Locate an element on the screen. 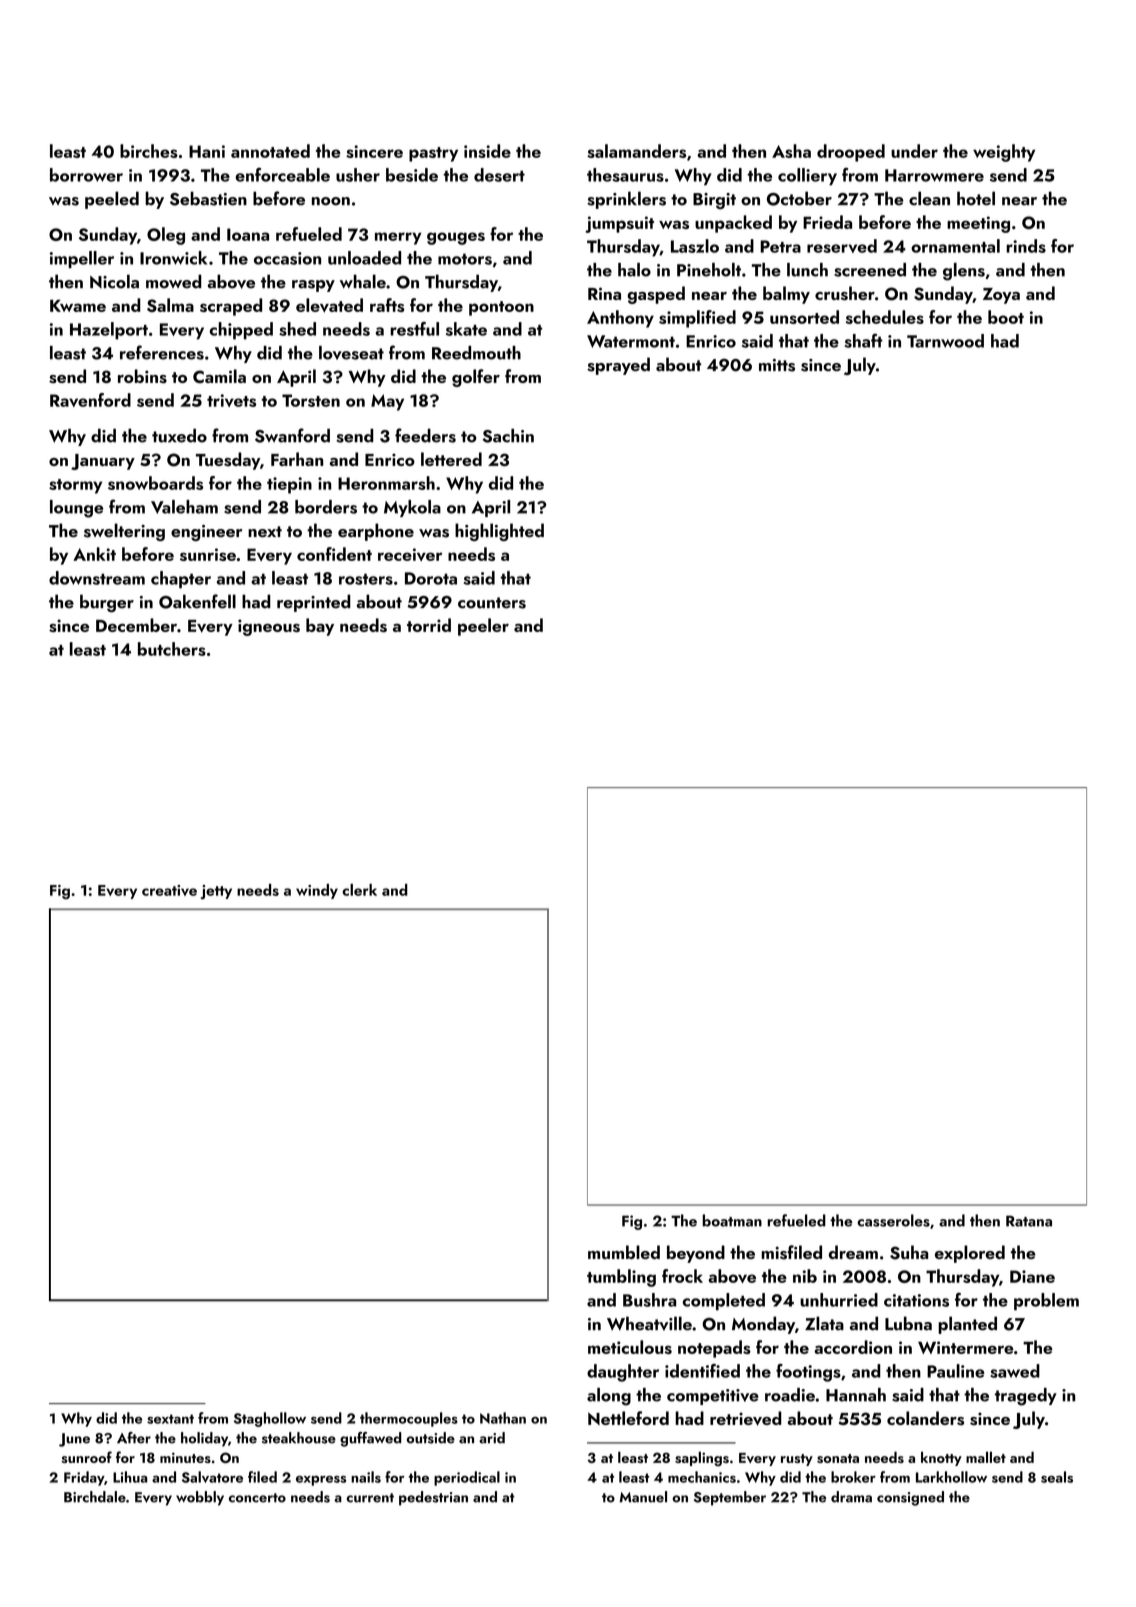  enforceable is located at coordinates (282, 175).
